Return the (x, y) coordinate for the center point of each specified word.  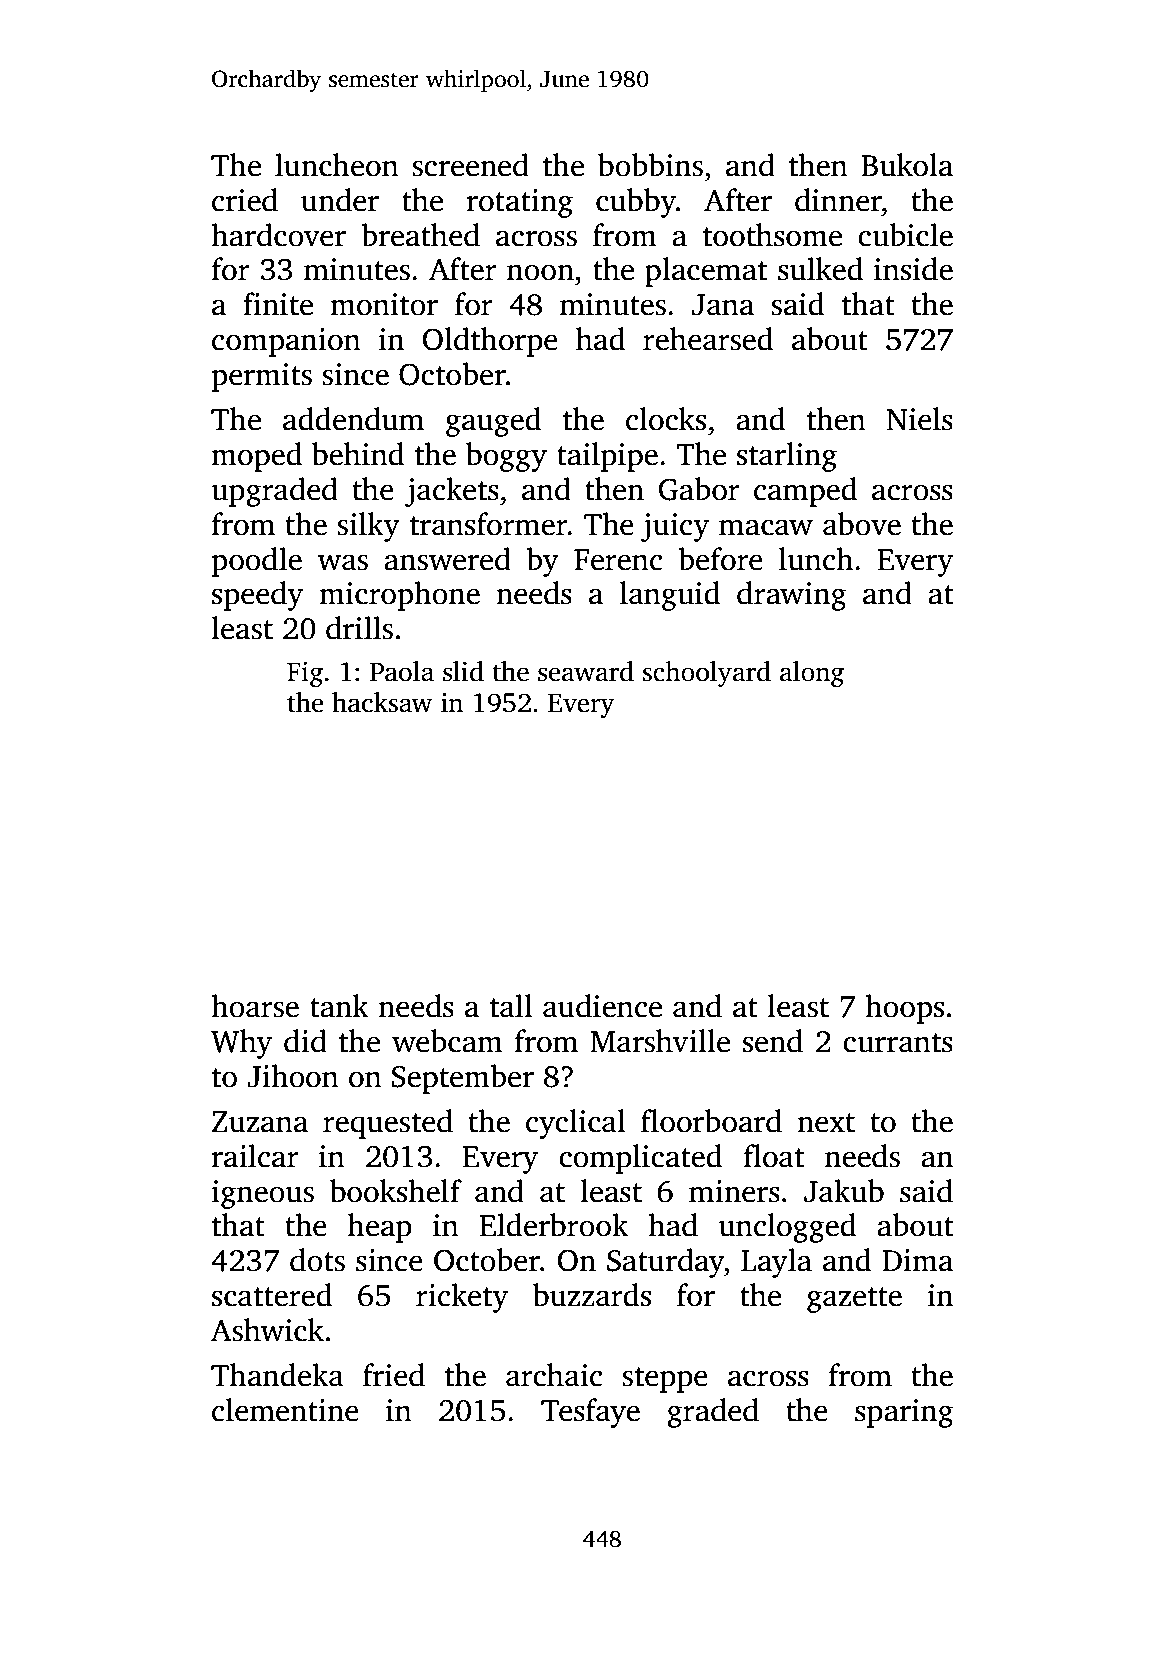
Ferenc (618, 560)
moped (256, 457)
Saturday (665, 1263)
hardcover (278, 235)
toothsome (772, 235)
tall (511, 1006)
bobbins (650, 165)
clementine (285, 1410)
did (305, 1041)
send (773, 1041)
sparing (904, 1413)
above (862, 524)
